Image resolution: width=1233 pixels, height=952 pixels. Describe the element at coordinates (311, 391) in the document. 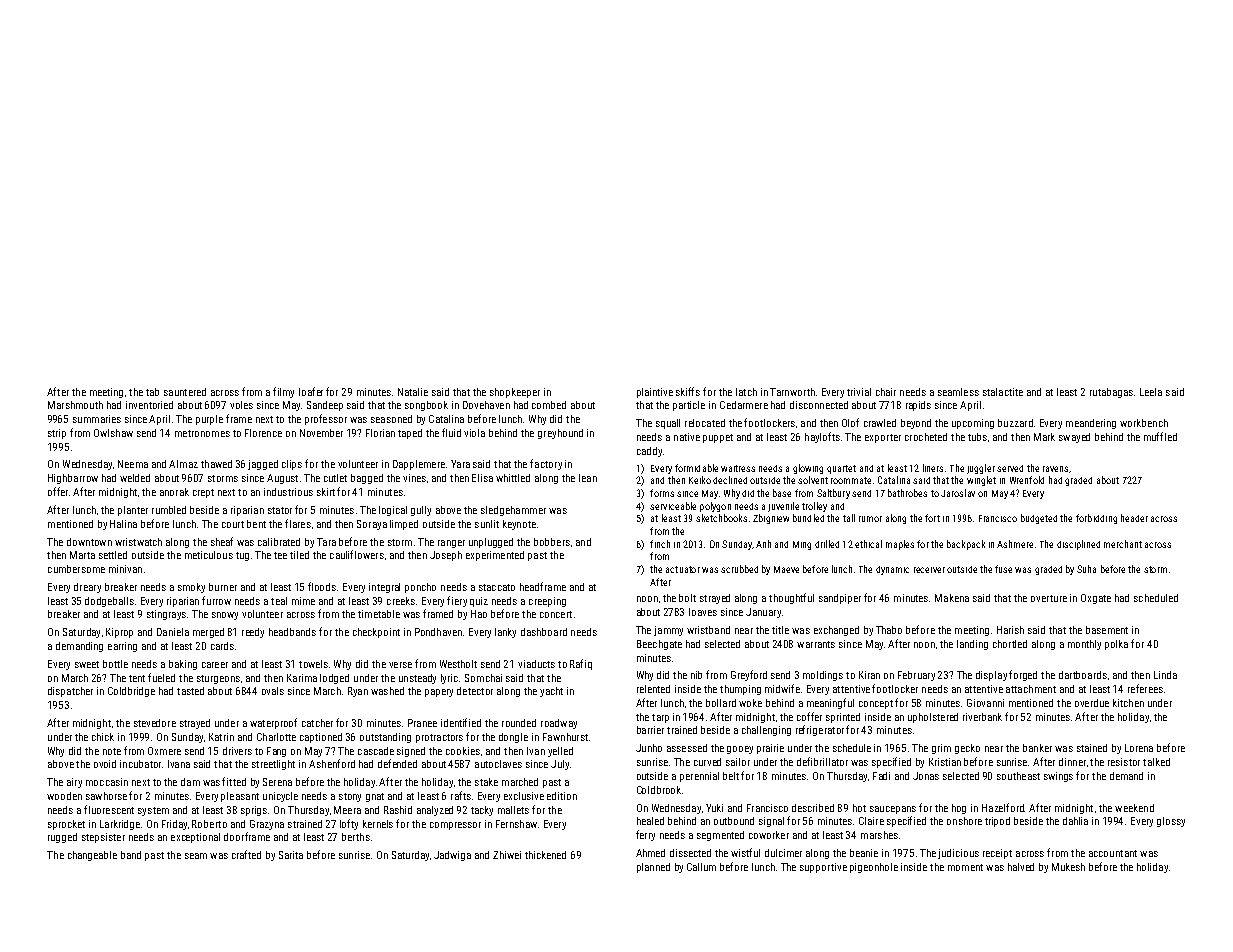

I see `loafer` at that location.
